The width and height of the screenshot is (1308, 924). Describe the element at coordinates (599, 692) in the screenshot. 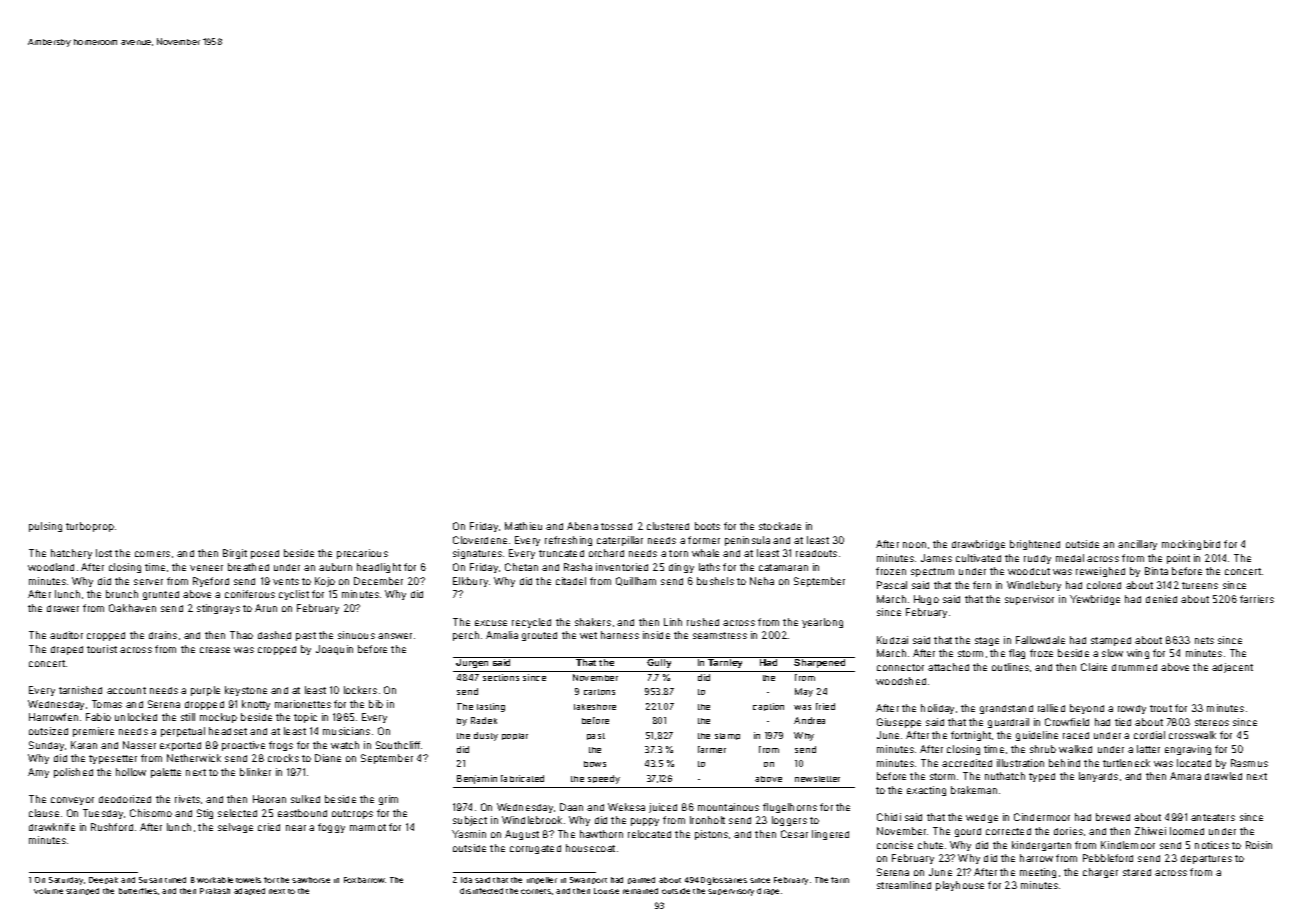

I see `cartons` at that location.
